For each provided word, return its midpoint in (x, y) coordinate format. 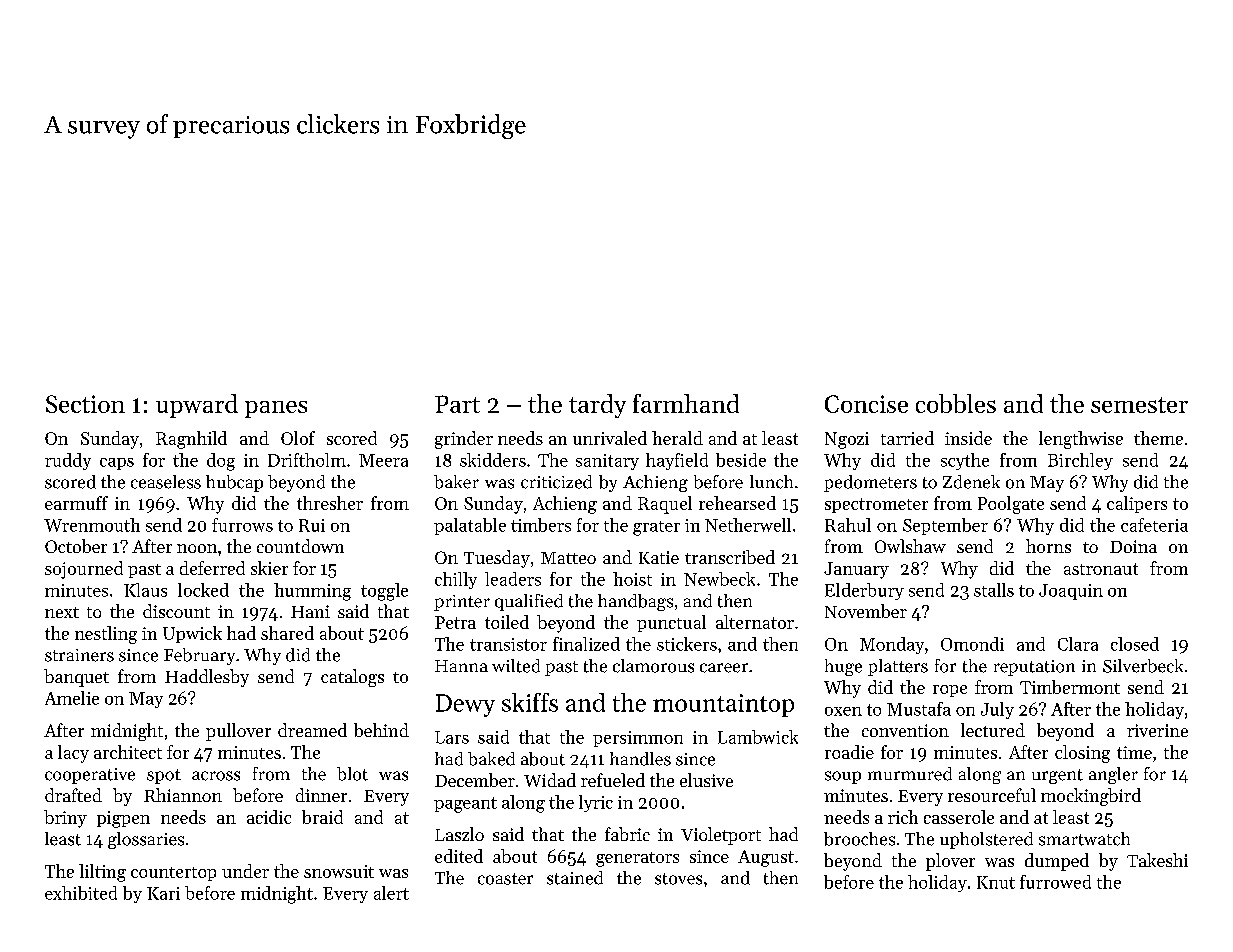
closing (1082, 754)
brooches (859, 839)
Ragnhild (191, 440)
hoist (632, 579)
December (475, 780)
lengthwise (1081, 440)
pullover (238, 732)
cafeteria (1154, 525)
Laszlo (459, 834)
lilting (102, 873)
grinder (464, 440)
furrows (242, 525)
